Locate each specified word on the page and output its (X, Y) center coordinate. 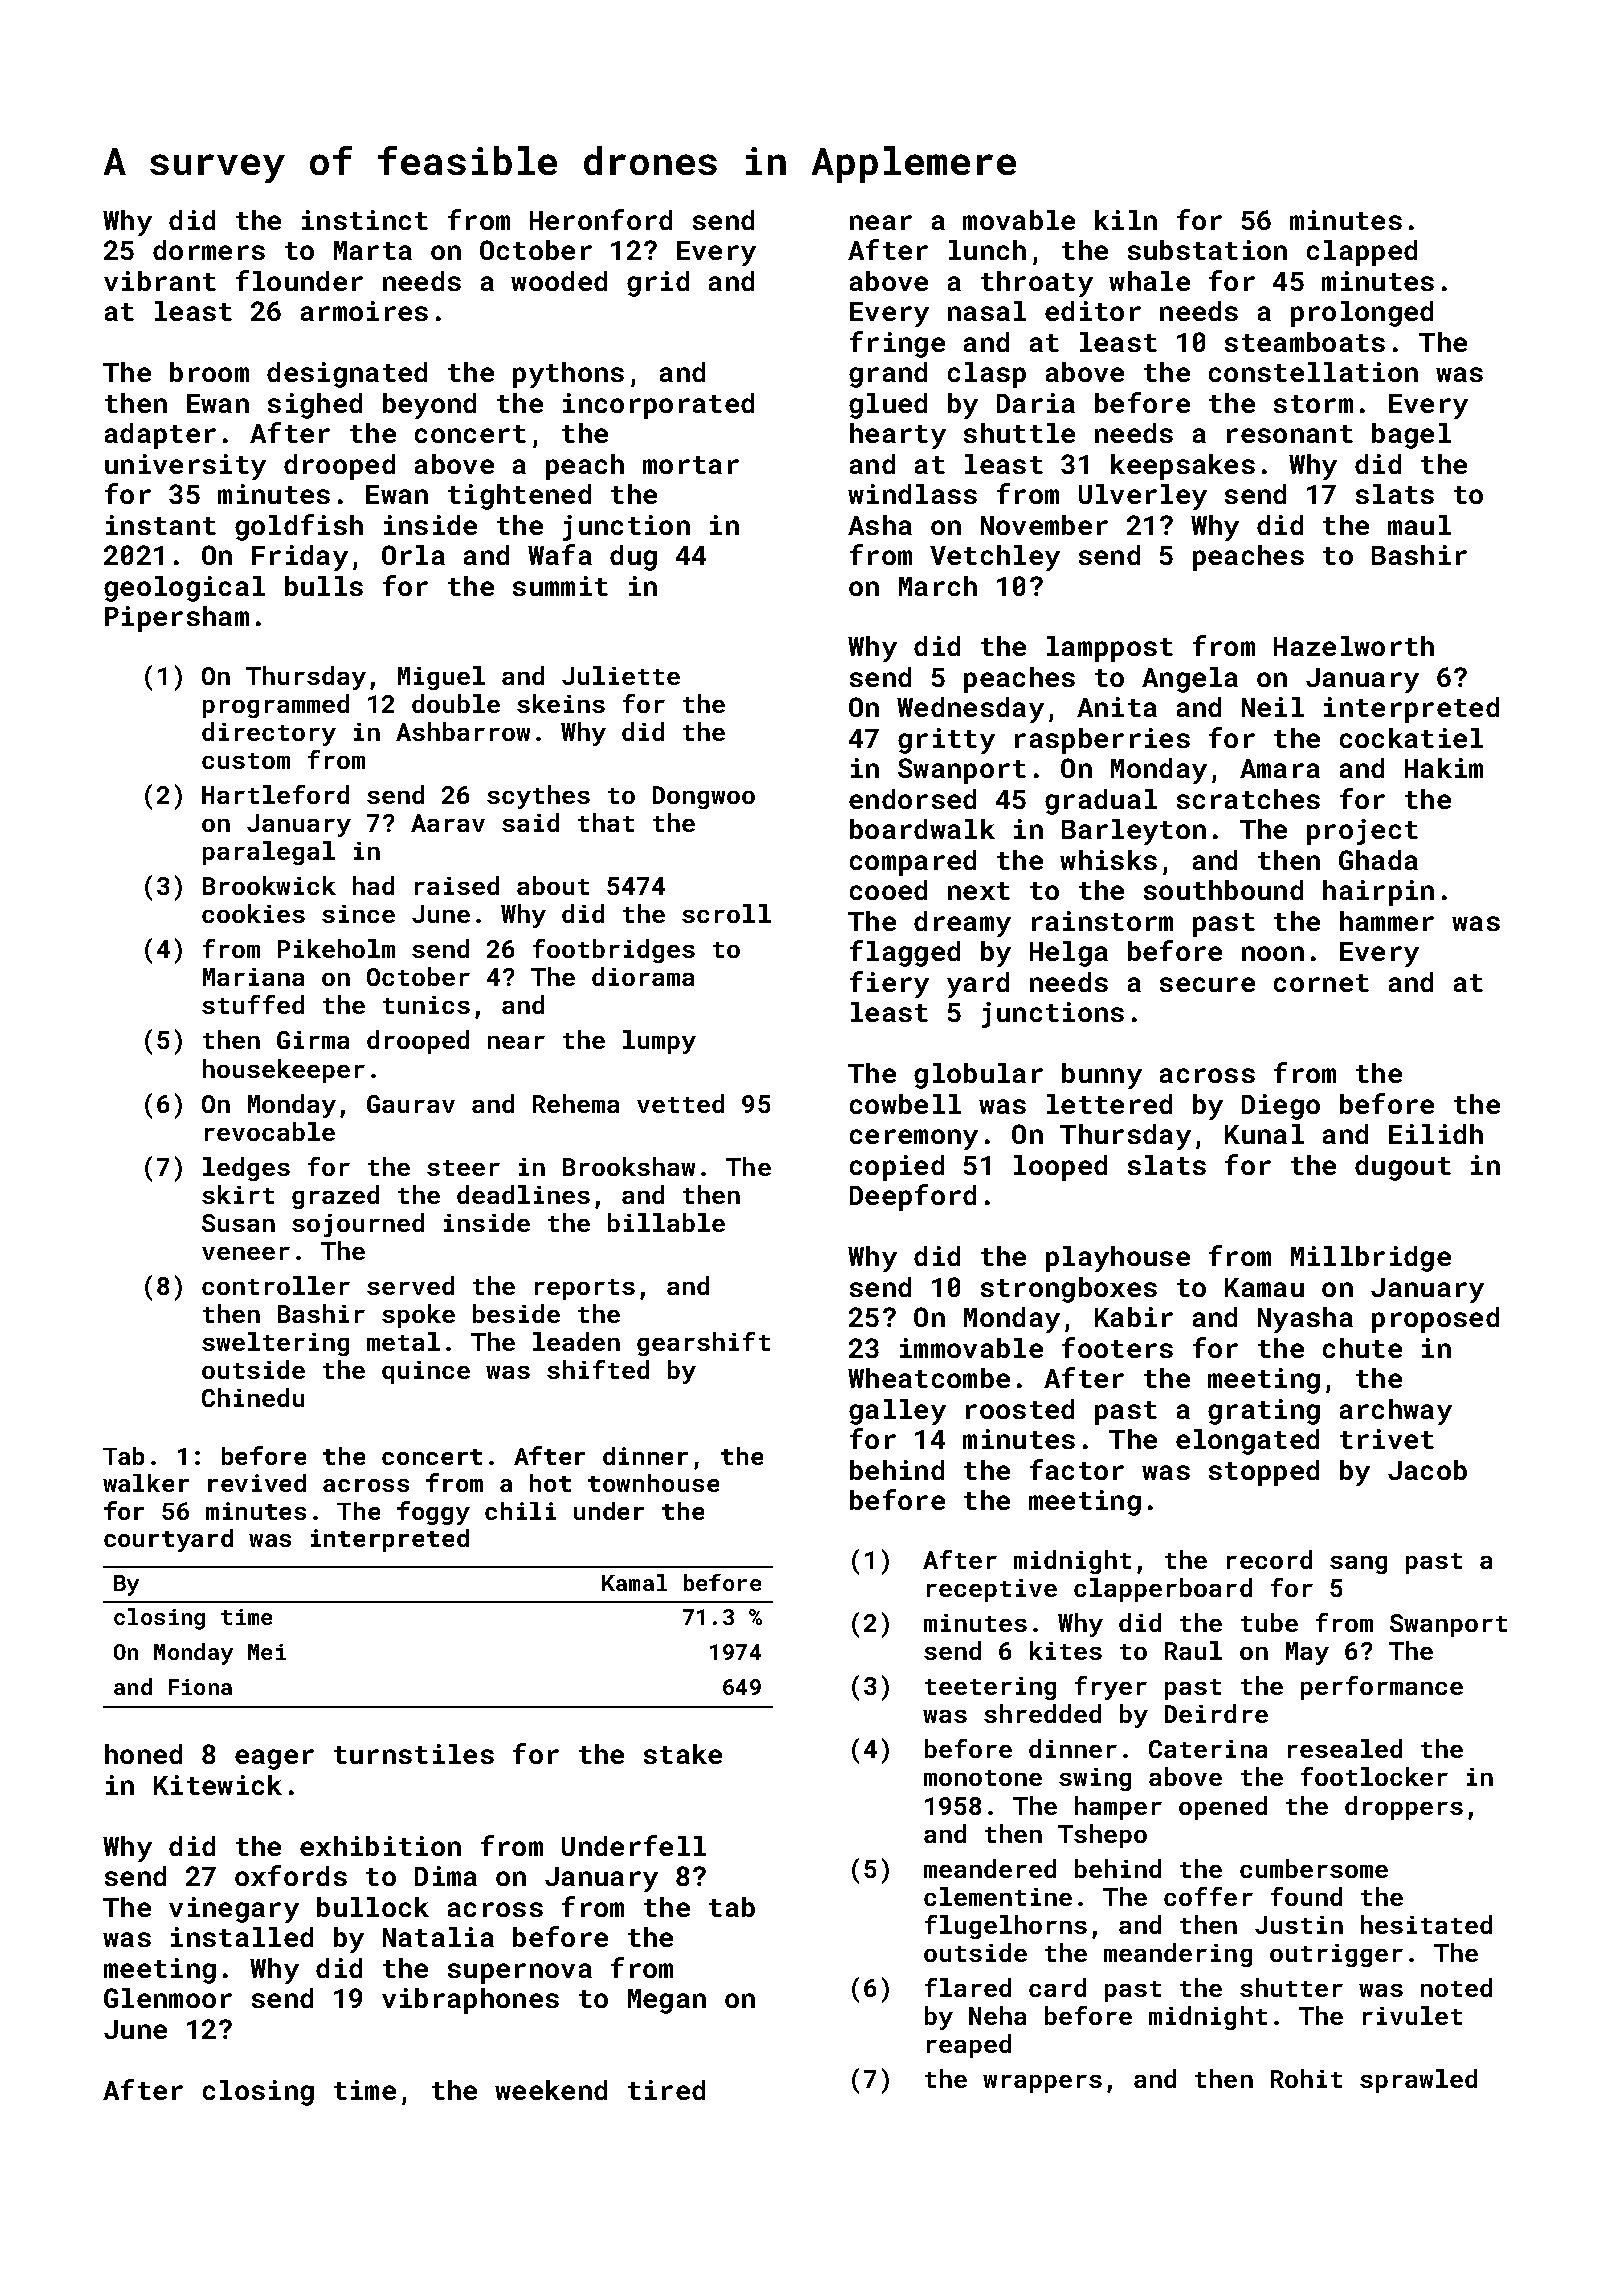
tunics (426, 1005)
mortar (691, 465)
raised (457, 885)
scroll (726, 913)
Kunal (1264, 1134)
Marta (373, 250)
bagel (1411, 436)
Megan (667, 2001)
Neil (1273, 707)
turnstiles (414, 1754)
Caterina (1208, 1749)
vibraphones (470, 2001)
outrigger (1336, 1955)
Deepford (913, 1197)
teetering (990, 1688)
